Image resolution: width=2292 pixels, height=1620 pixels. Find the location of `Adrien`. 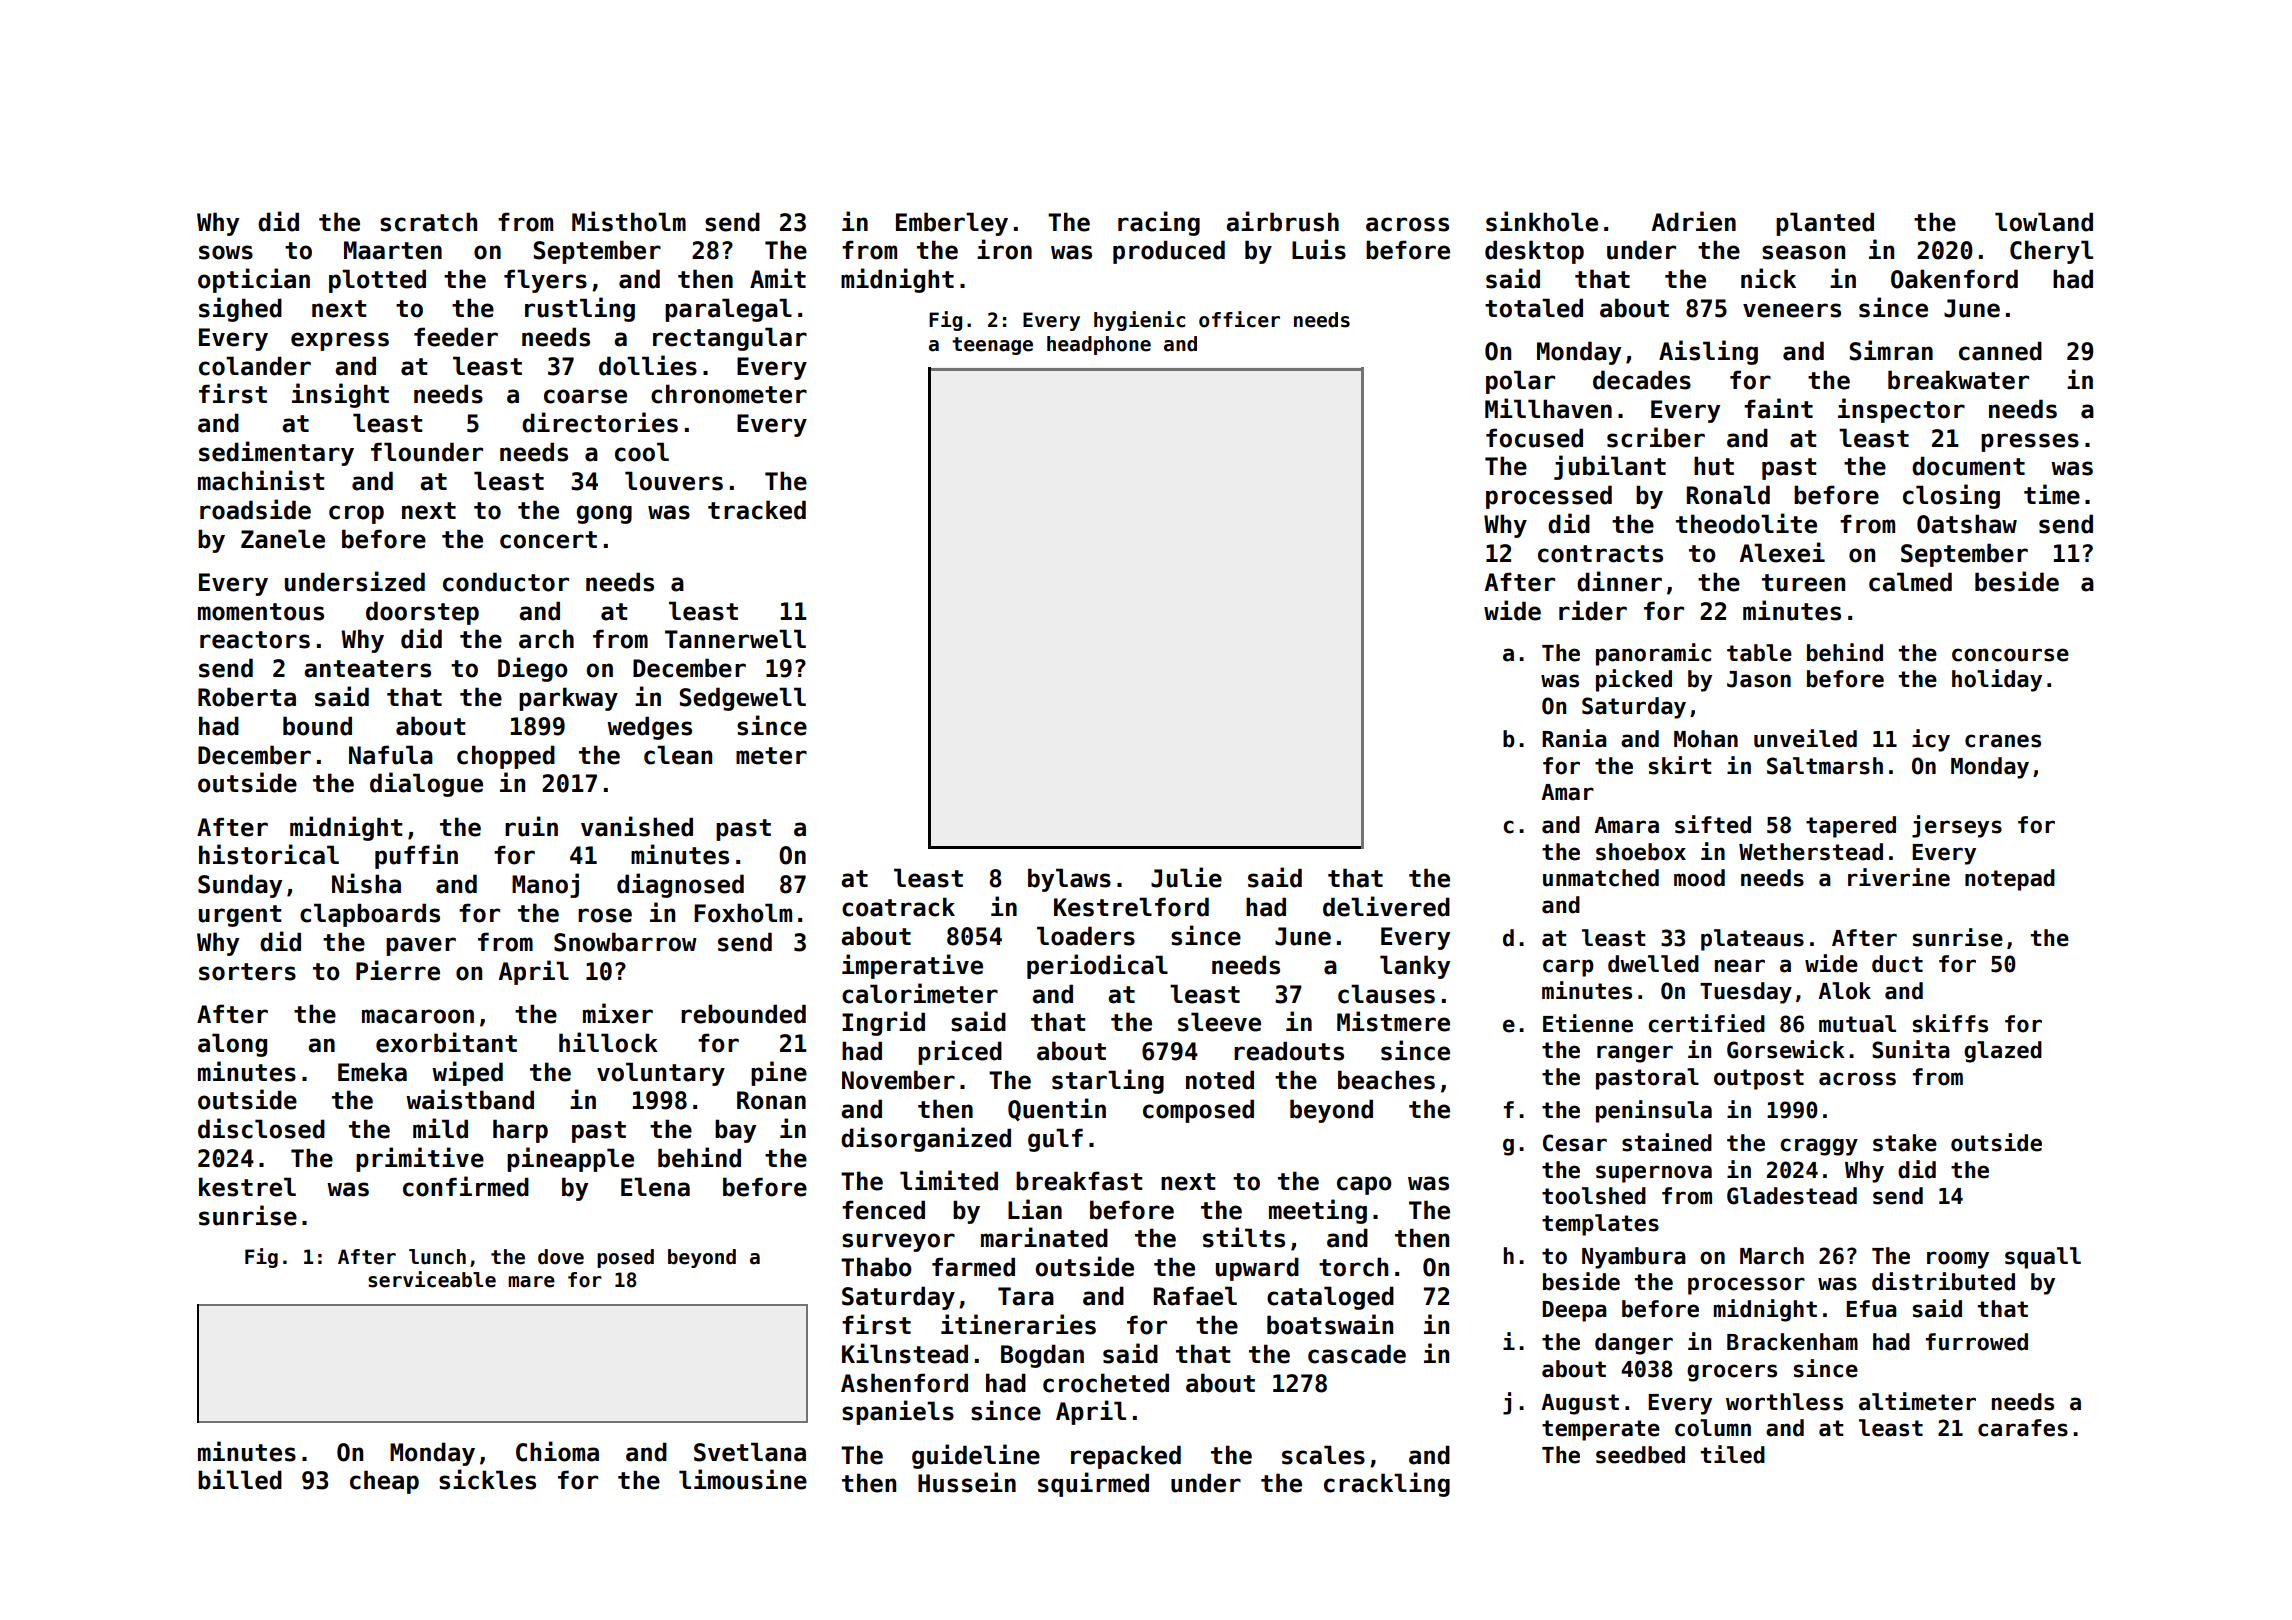

Adrien is located at coordinates (1694, 221).
